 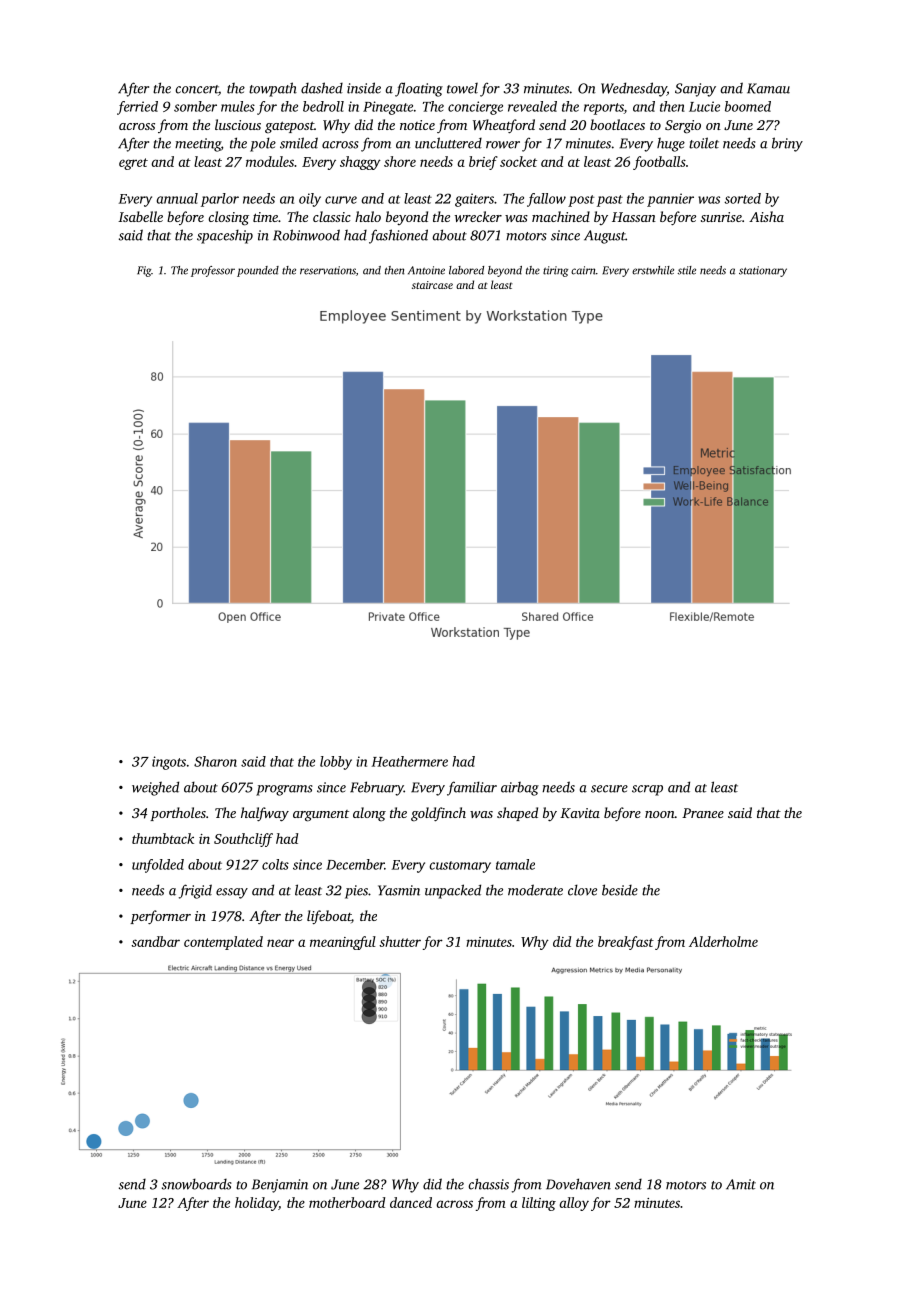 I want to click on snowboards, so click(x=197, y=1184).
